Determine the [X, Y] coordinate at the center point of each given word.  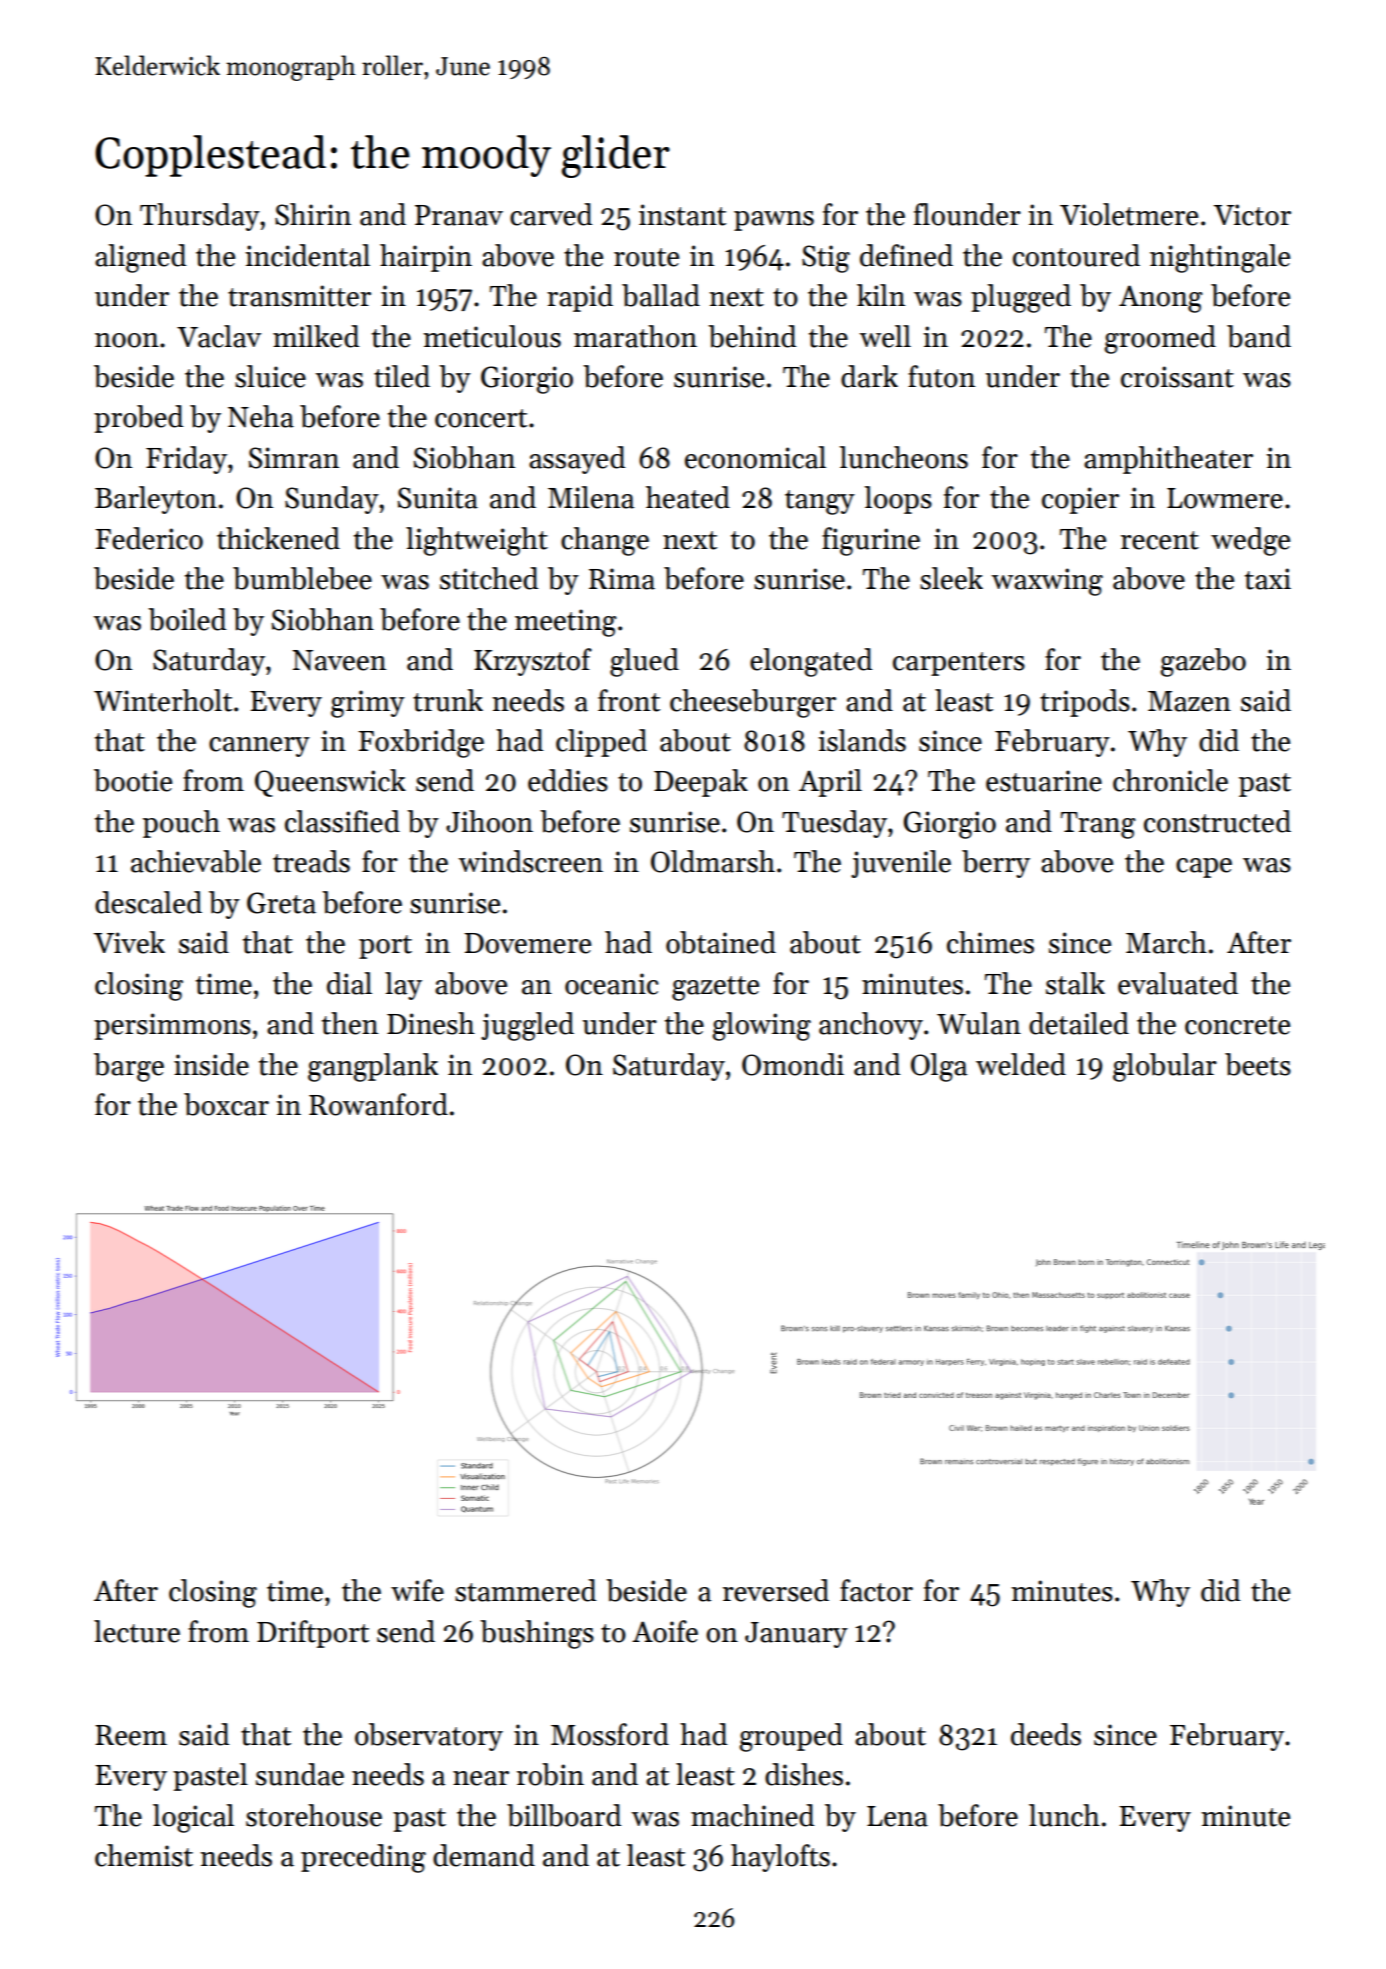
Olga [939, 1067]
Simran [294, 458]
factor [876, 1590]
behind [752, 336]
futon [941, 376]
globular [1165, 1067]
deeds [1046, 1734]
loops [898, 500]
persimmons [172, 1026]
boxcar [226, 1104]
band [1259, 336]
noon [127, 340]
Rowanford [378, 1104]
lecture [137, 1631]
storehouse [314, 1815]
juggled [527, 1026]
